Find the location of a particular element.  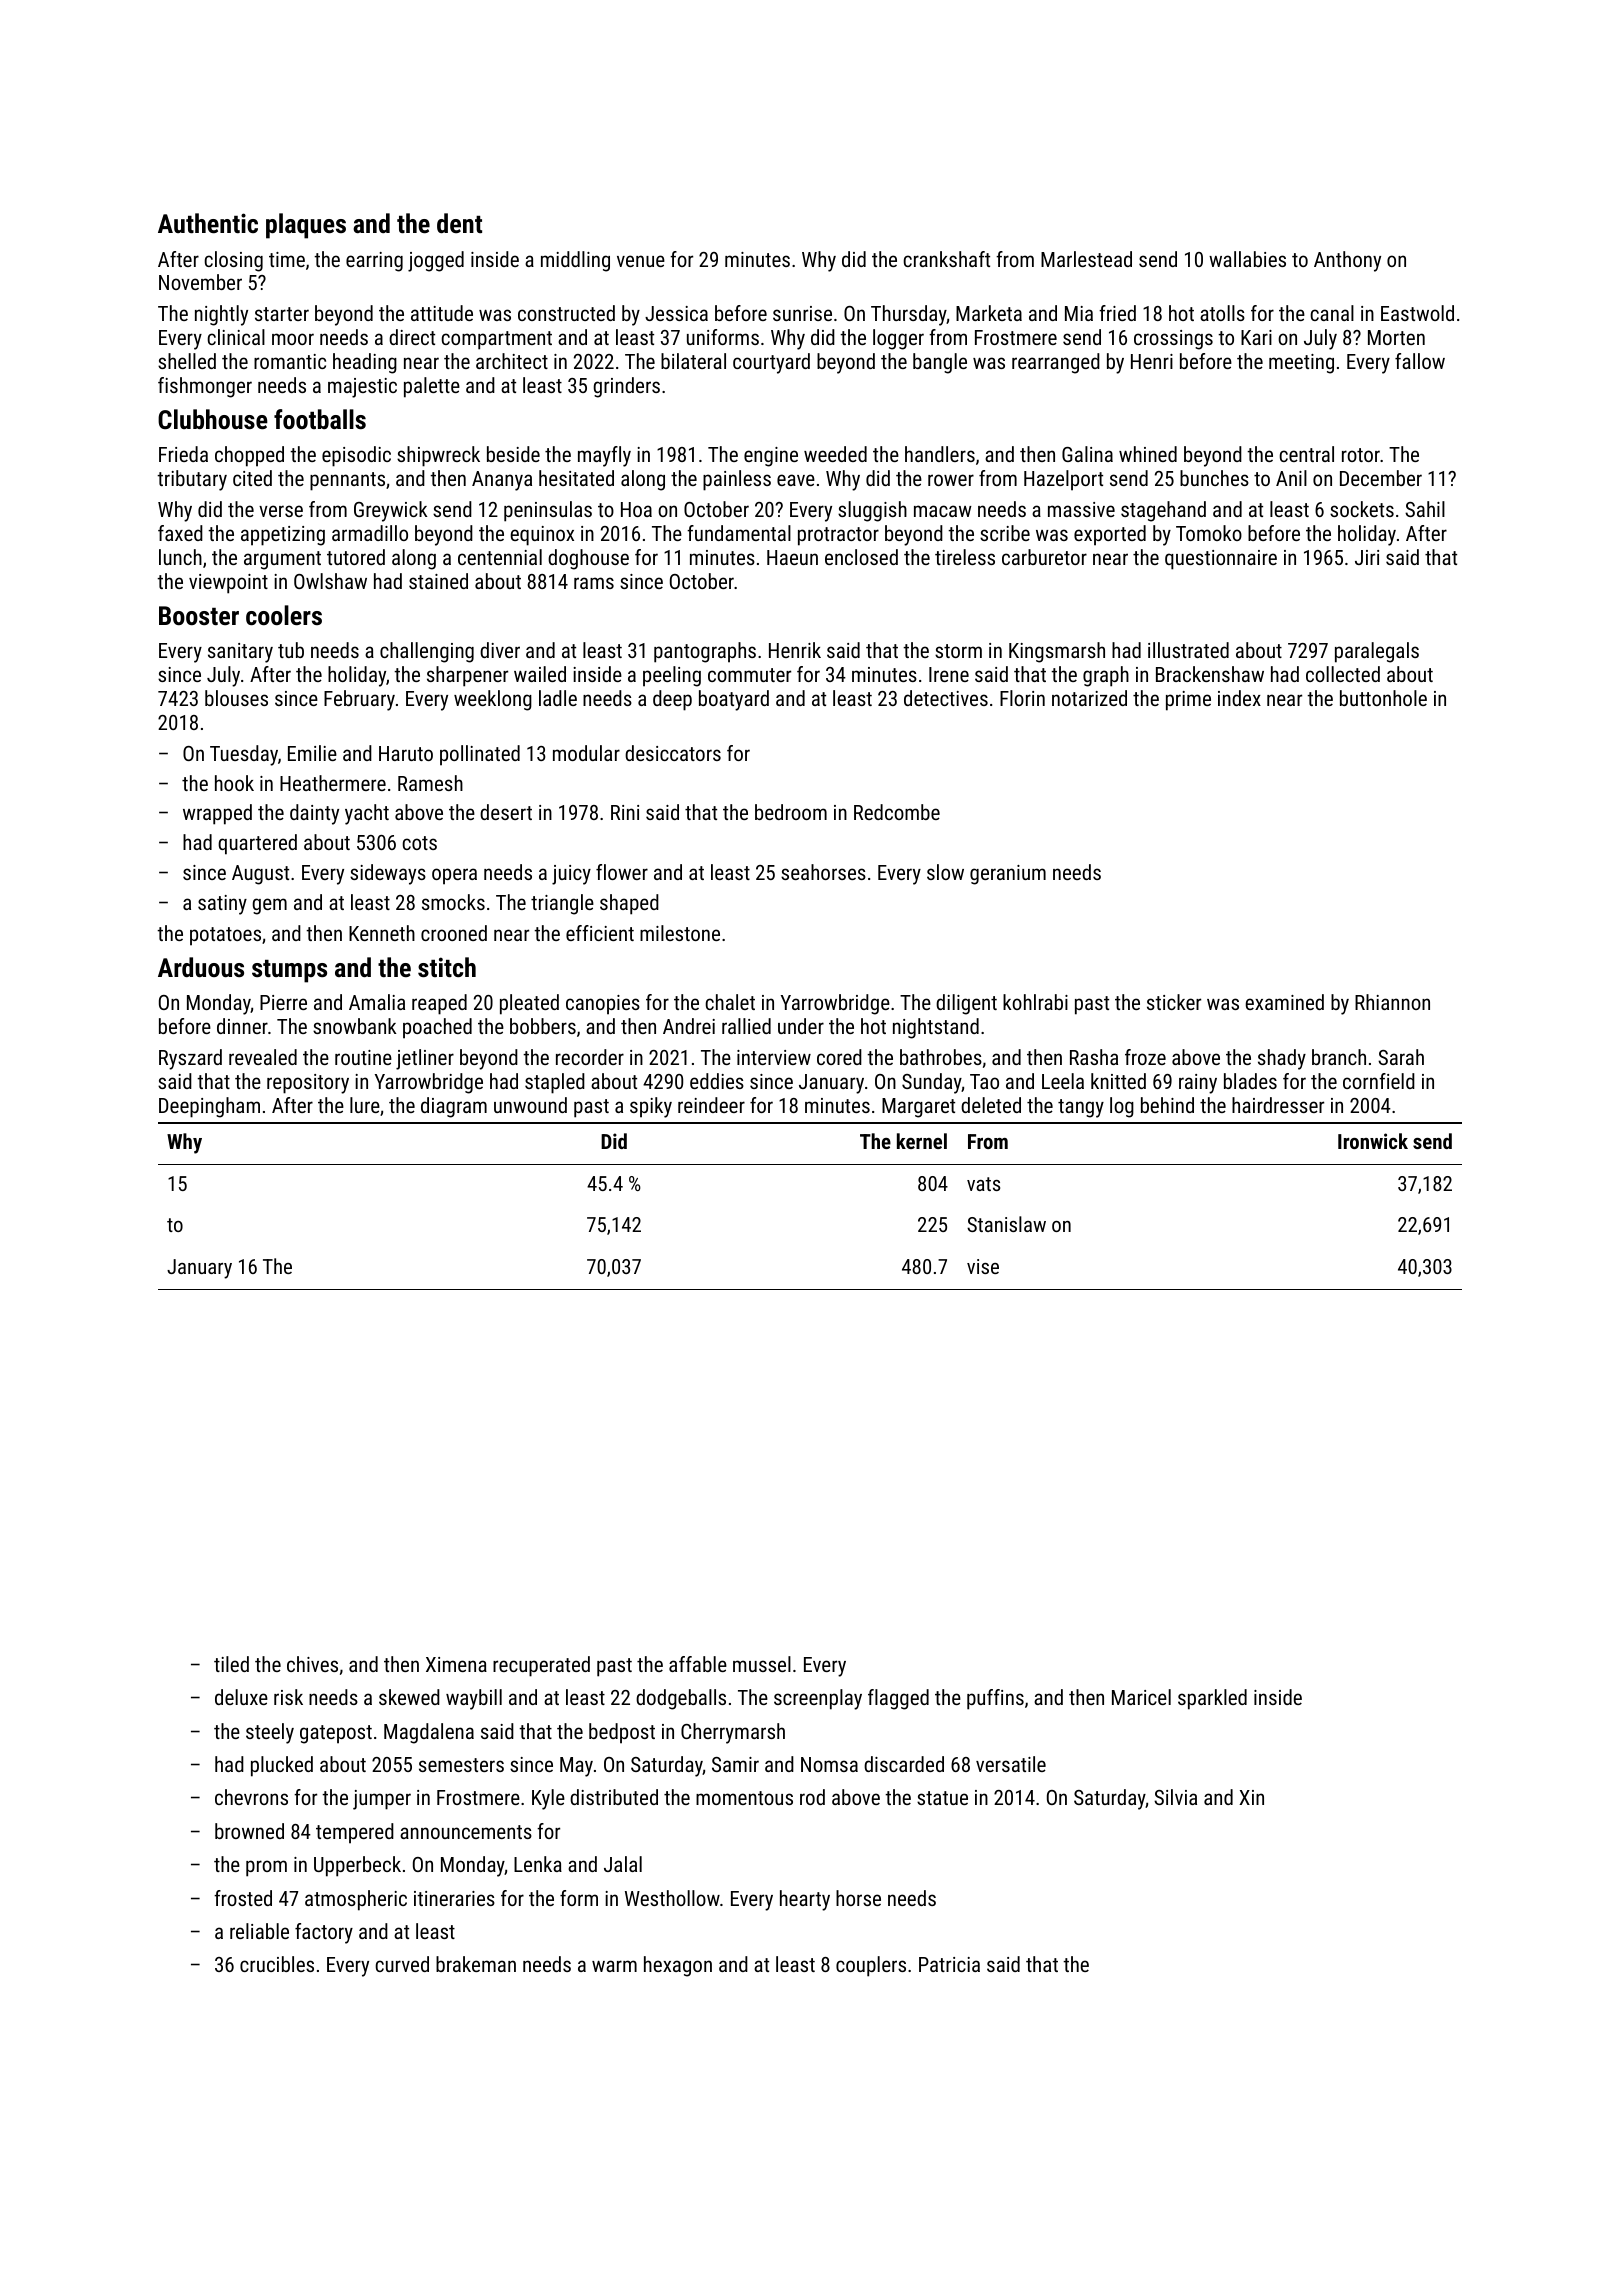

chives is located at coordinates (312, 1664).
